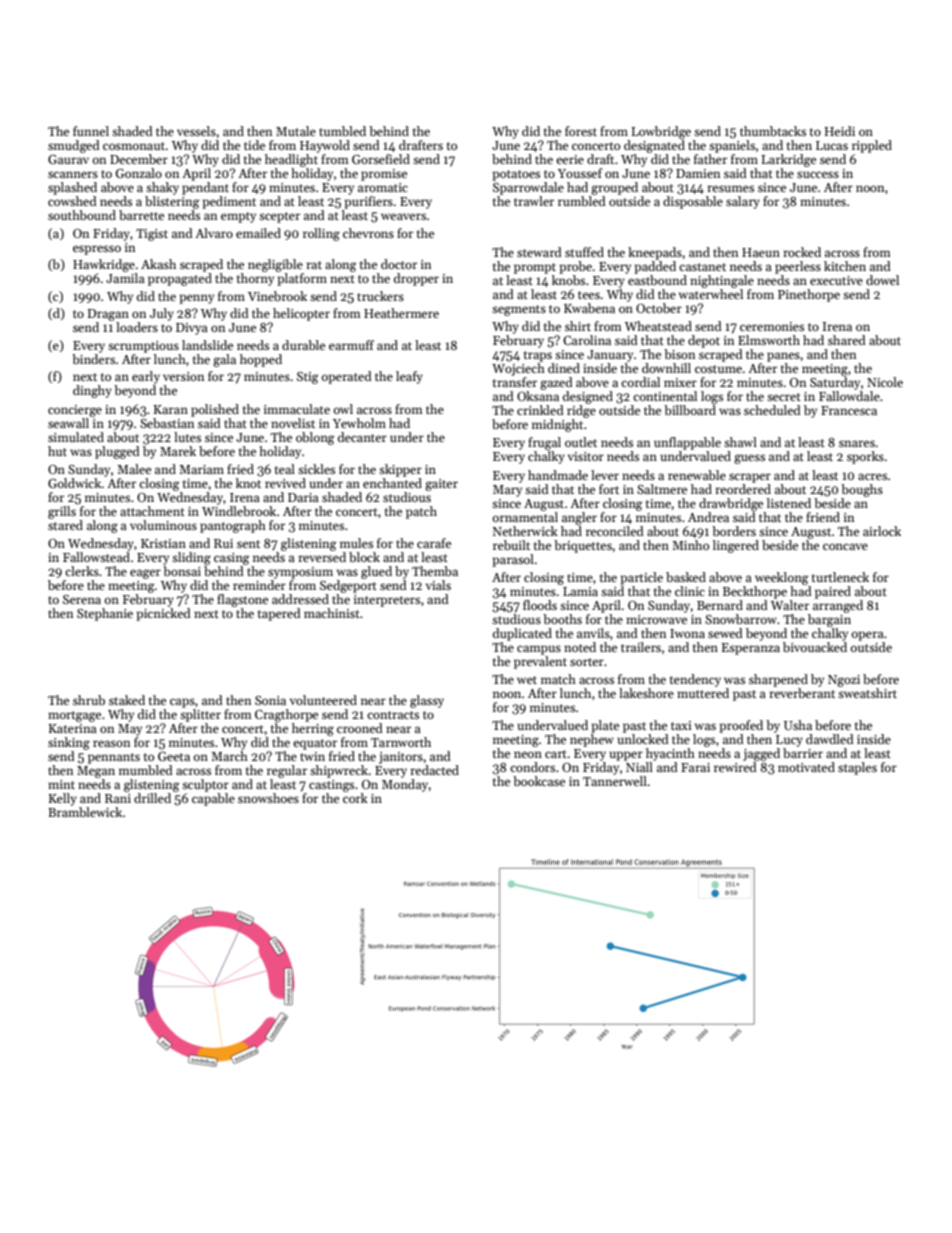  Describe the element at coordinates (91, 131) in the screenshot. I see `funnel` at that location.
